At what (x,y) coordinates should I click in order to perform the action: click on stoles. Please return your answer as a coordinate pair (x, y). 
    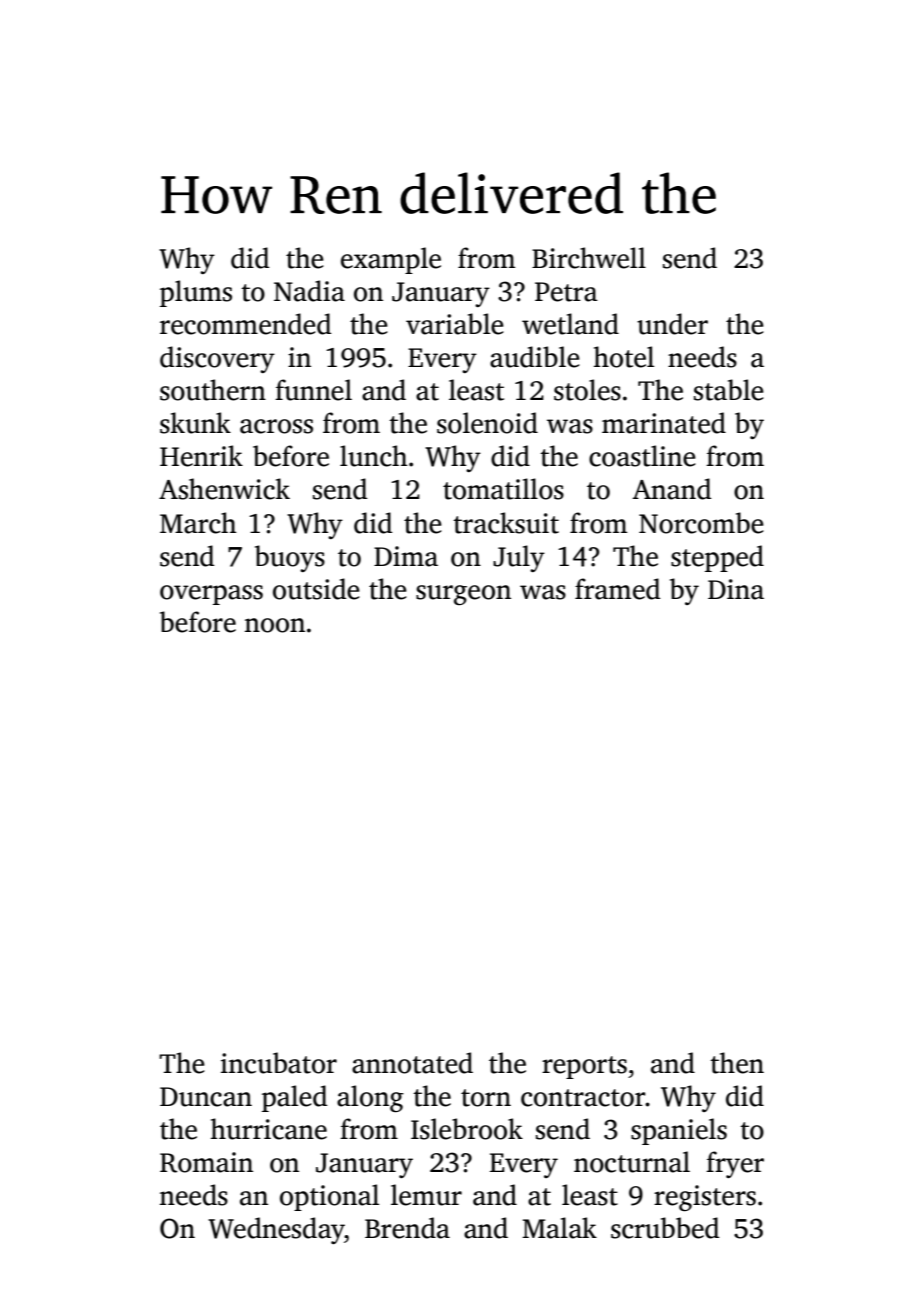
    Looking at the image, I should click on (587, 390).
